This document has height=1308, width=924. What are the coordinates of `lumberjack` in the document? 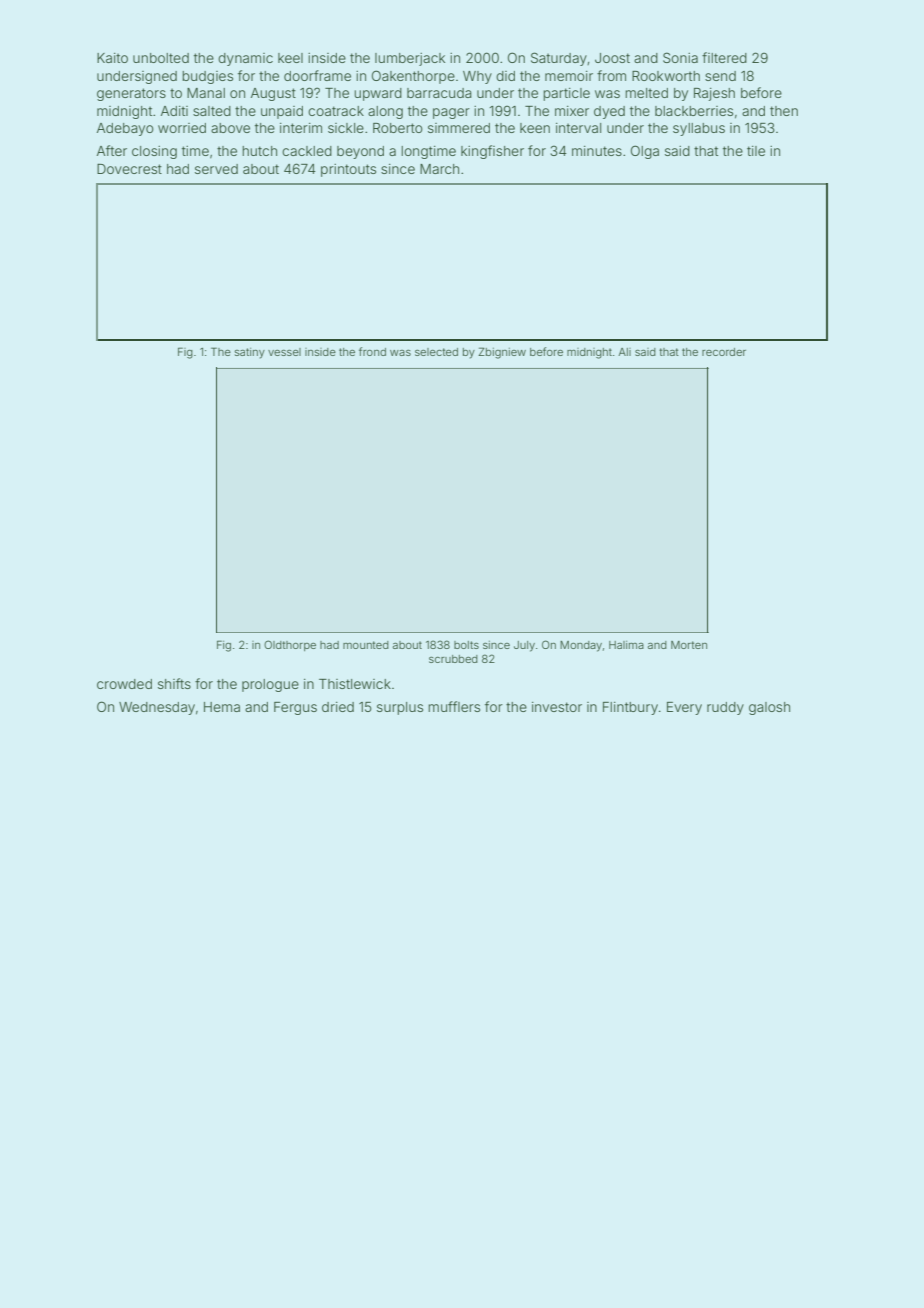 It's located at (410, 59).
